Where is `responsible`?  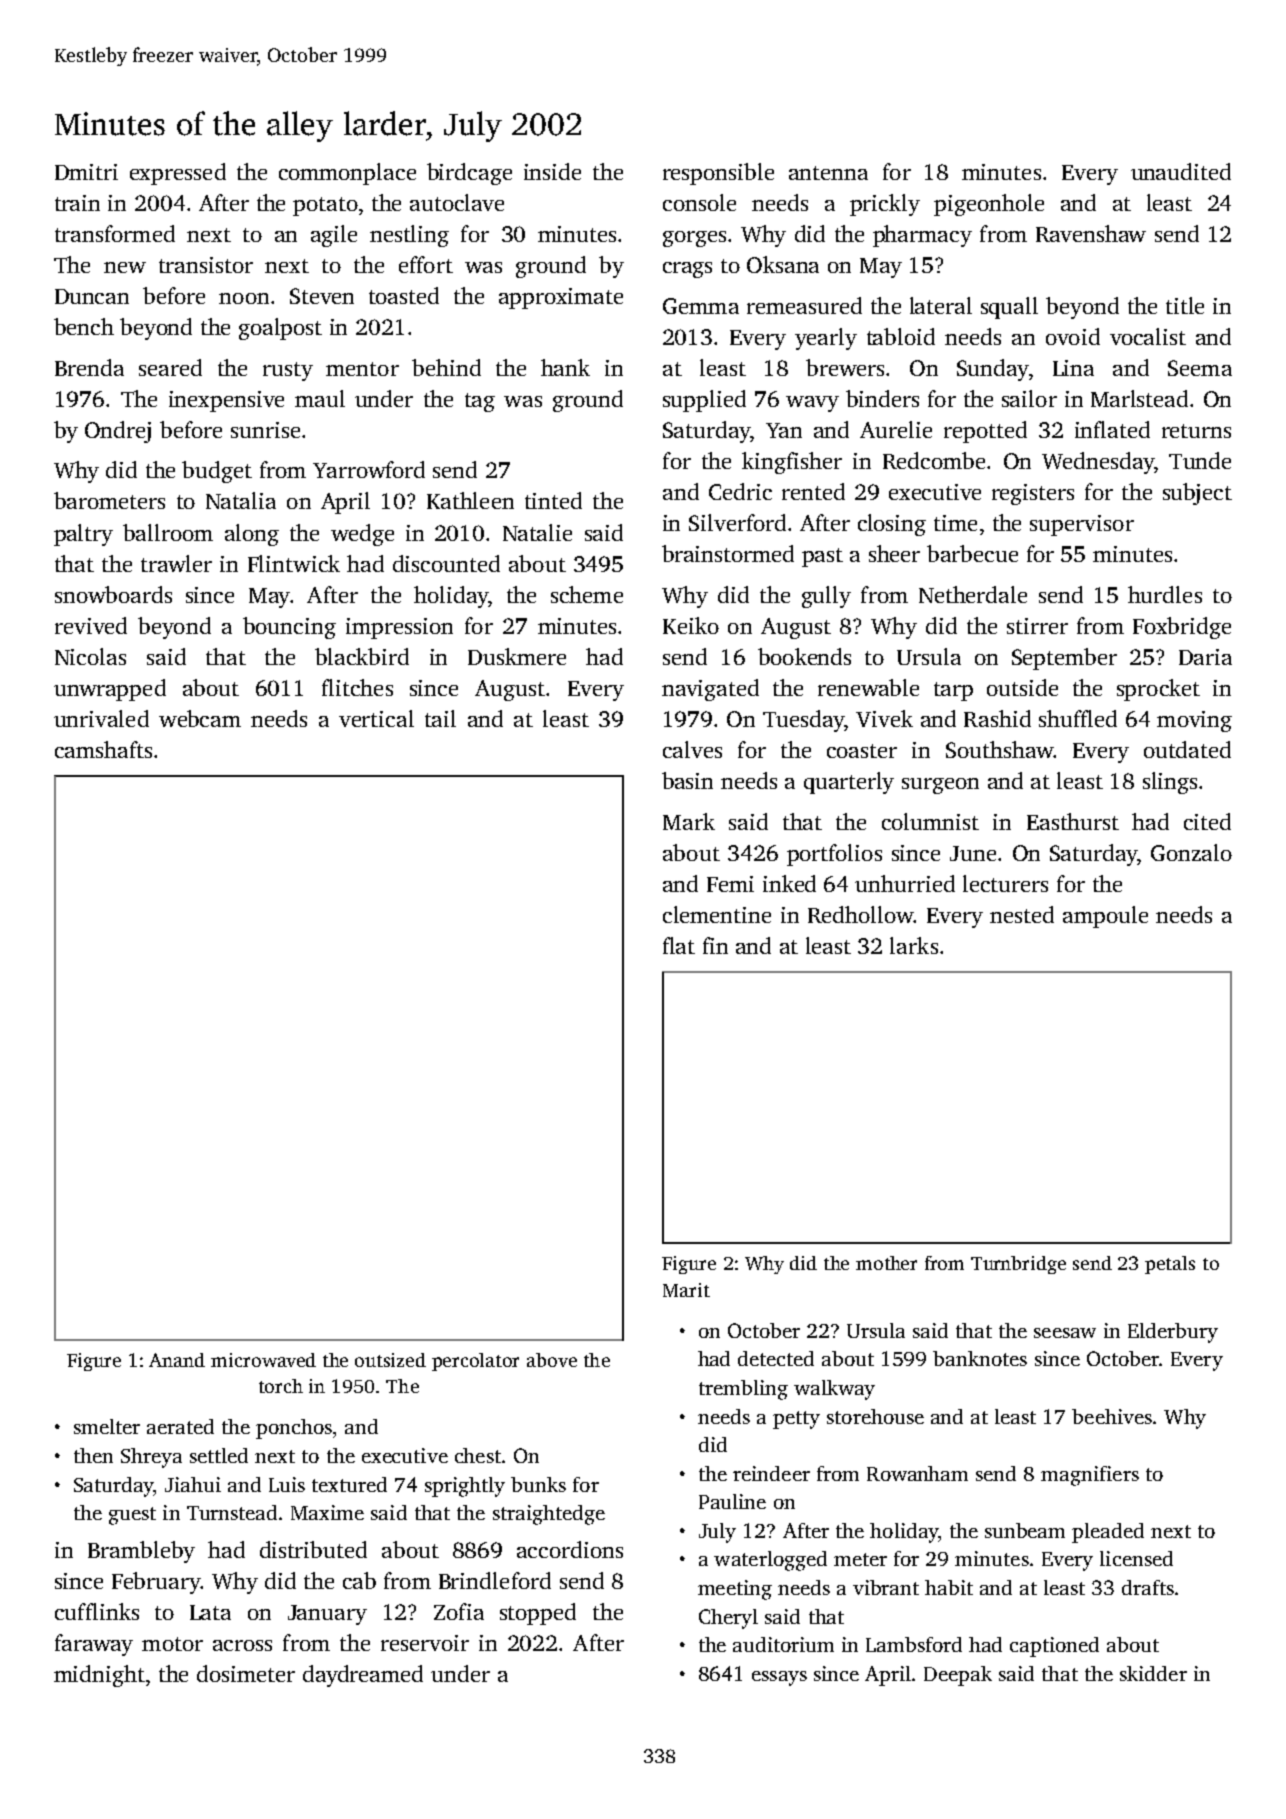
responsible is located at coordinates (718, 174).
